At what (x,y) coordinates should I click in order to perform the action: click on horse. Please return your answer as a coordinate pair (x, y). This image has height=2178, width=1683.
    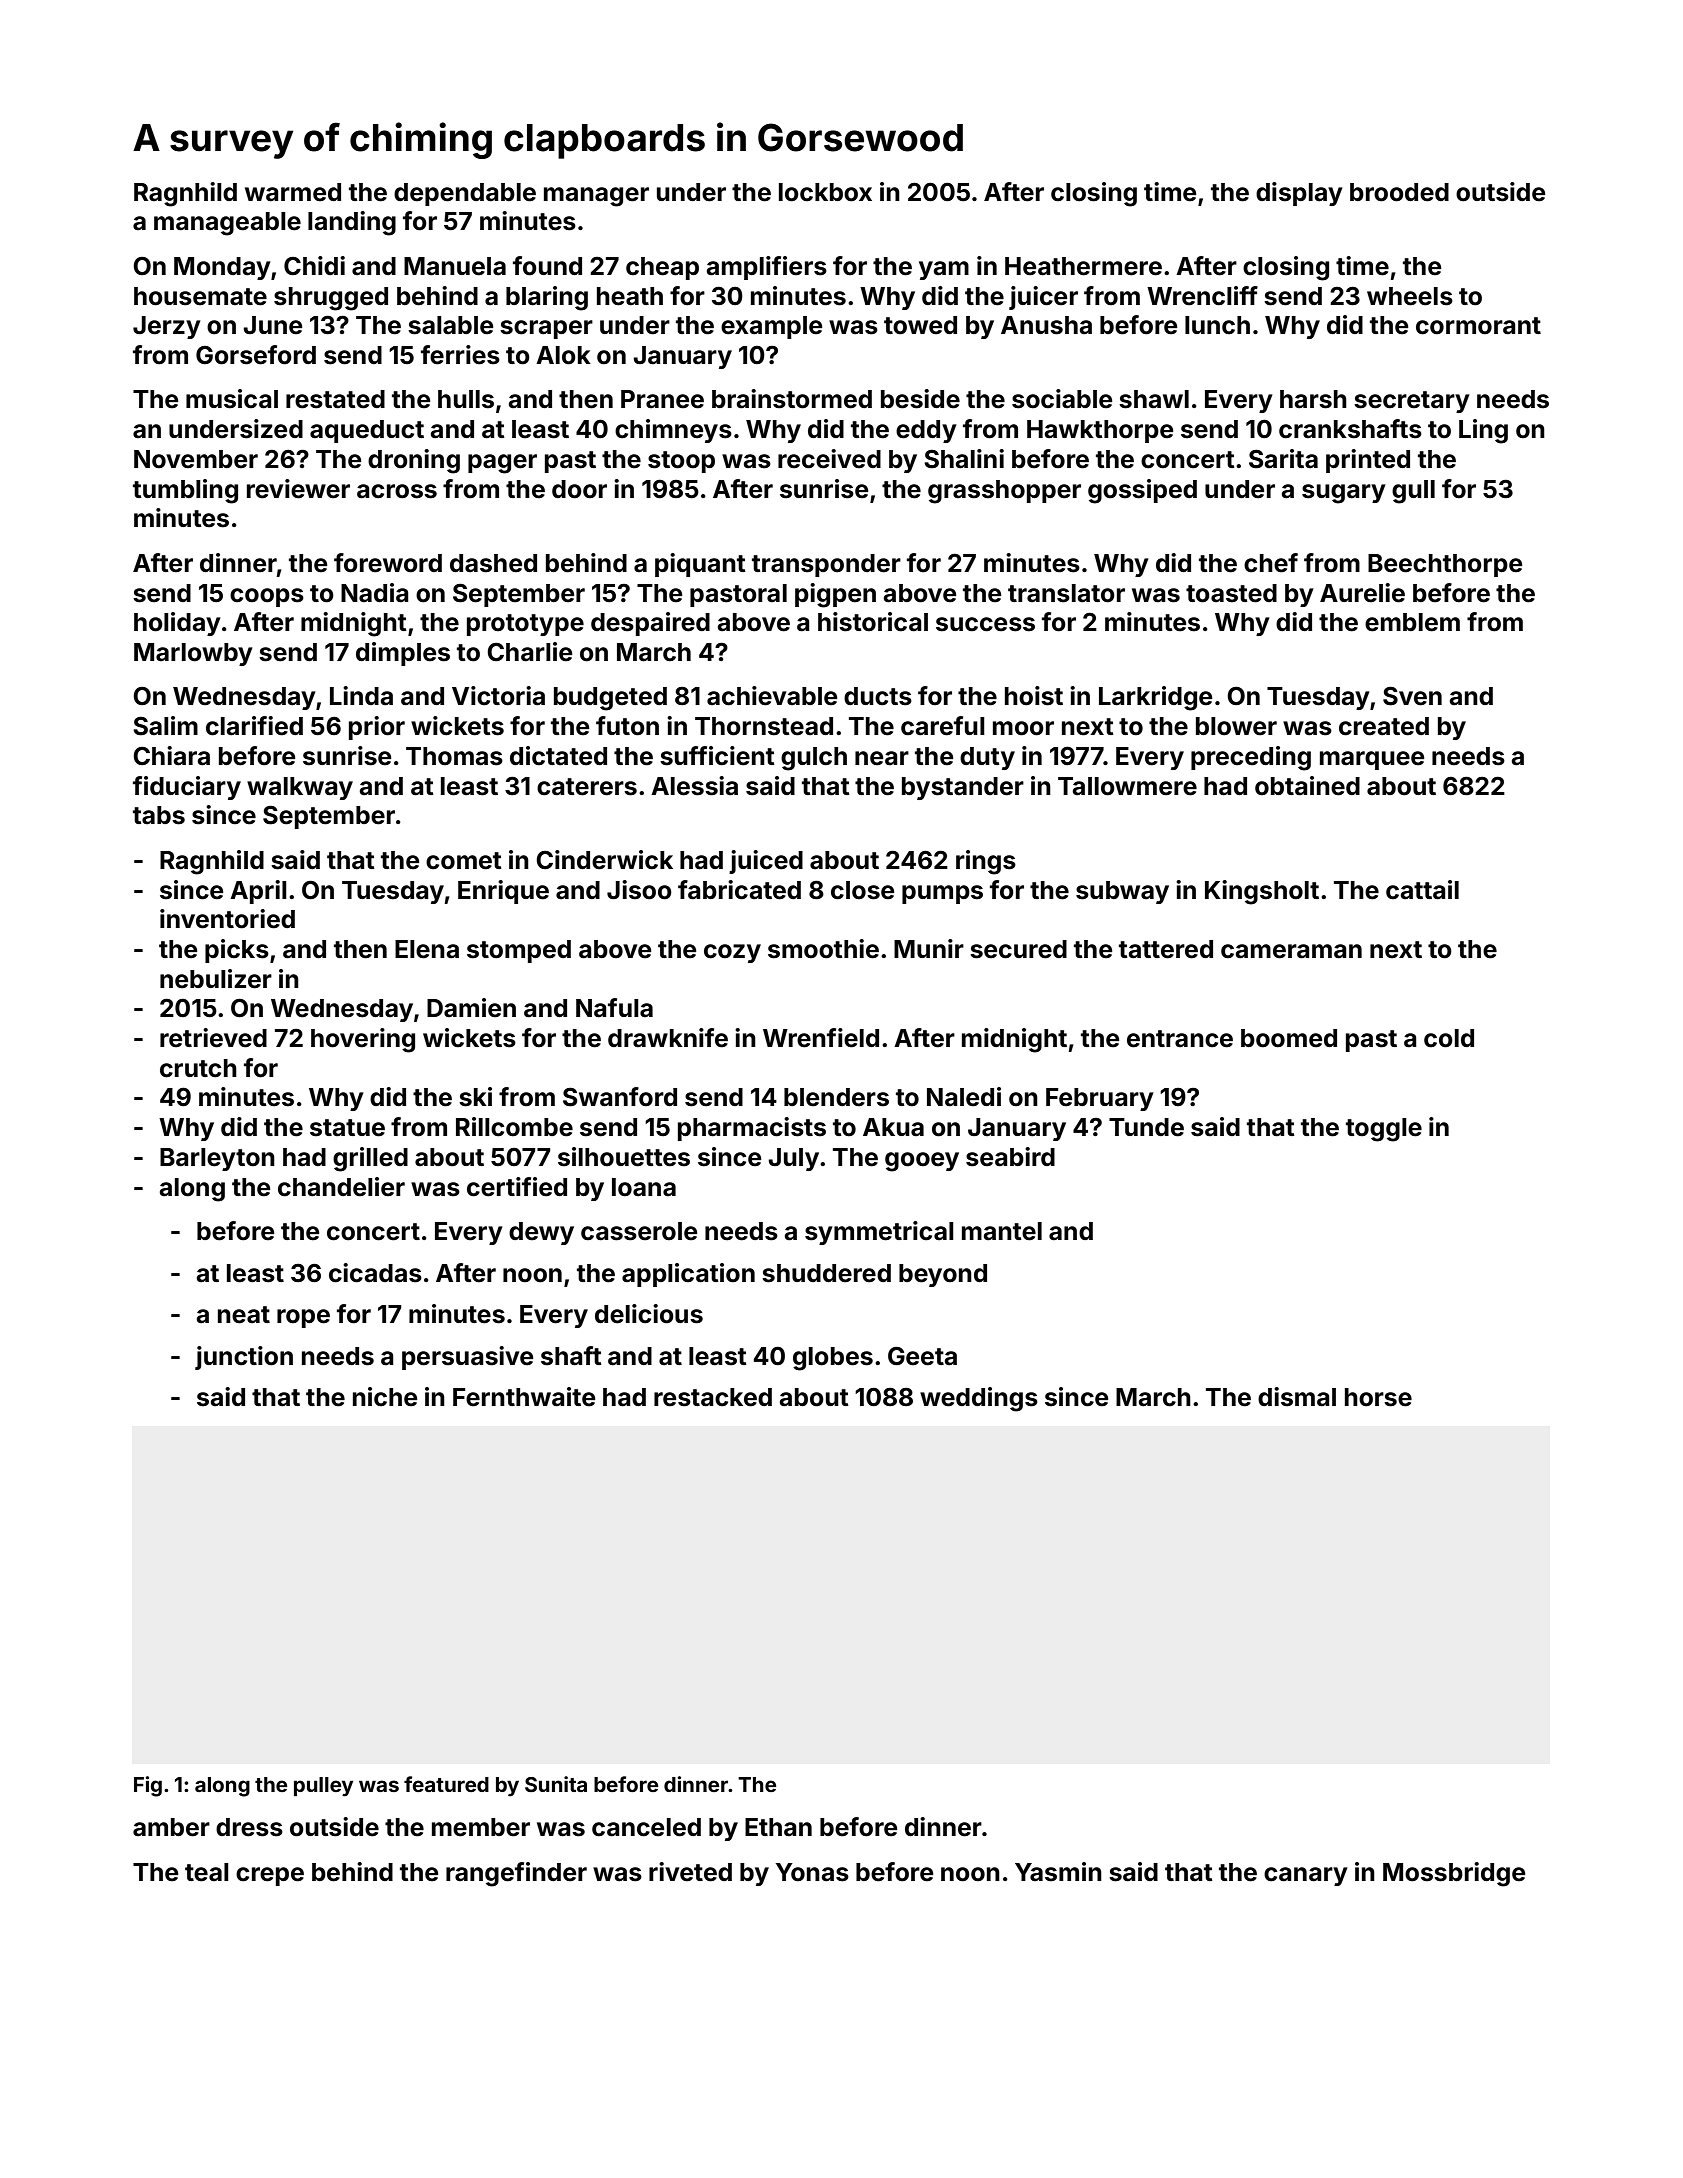
    Looking at the image, I should click on (1378, 1397).
